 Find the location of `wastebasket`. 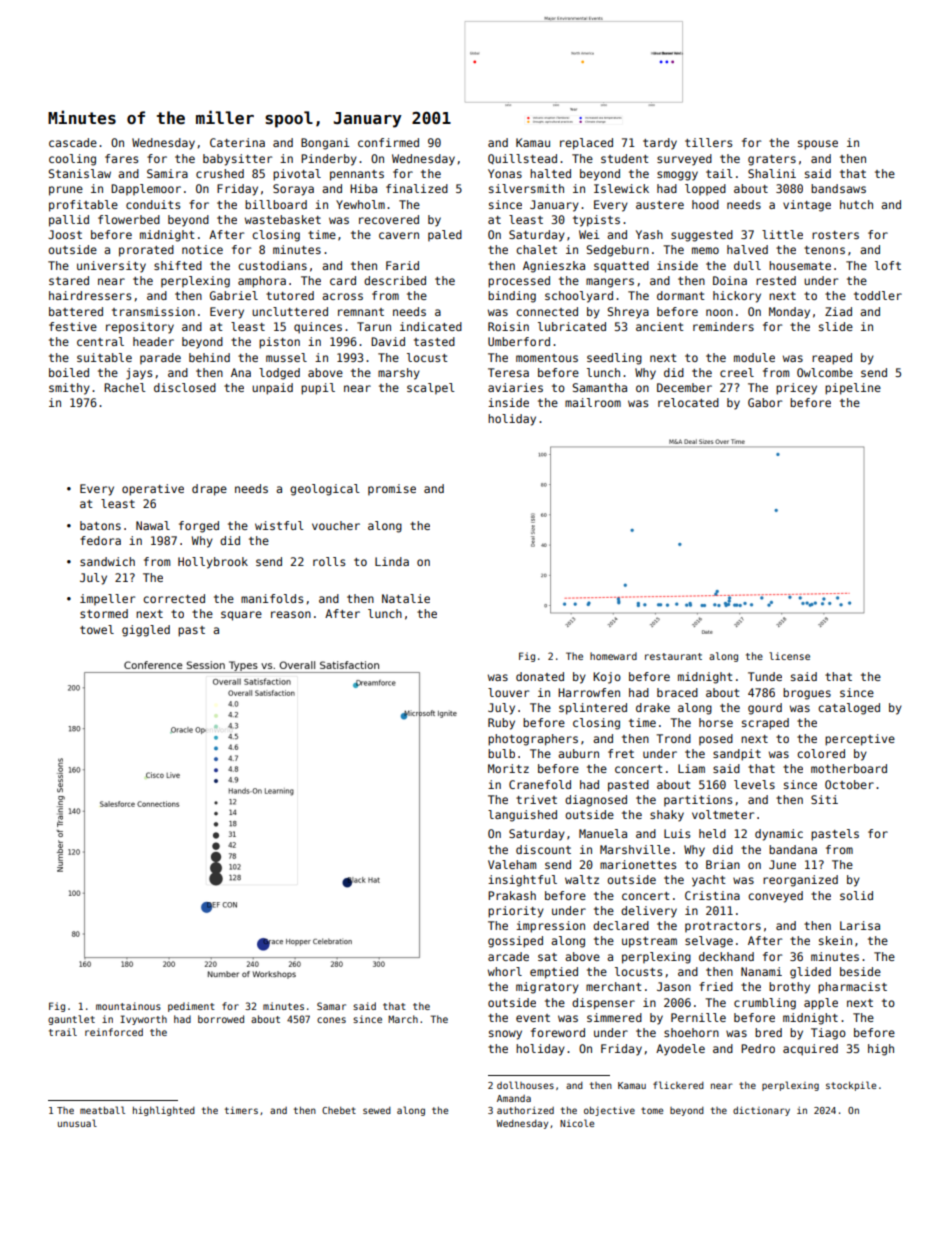

wastebasket is located at coordinates (283, 219).
